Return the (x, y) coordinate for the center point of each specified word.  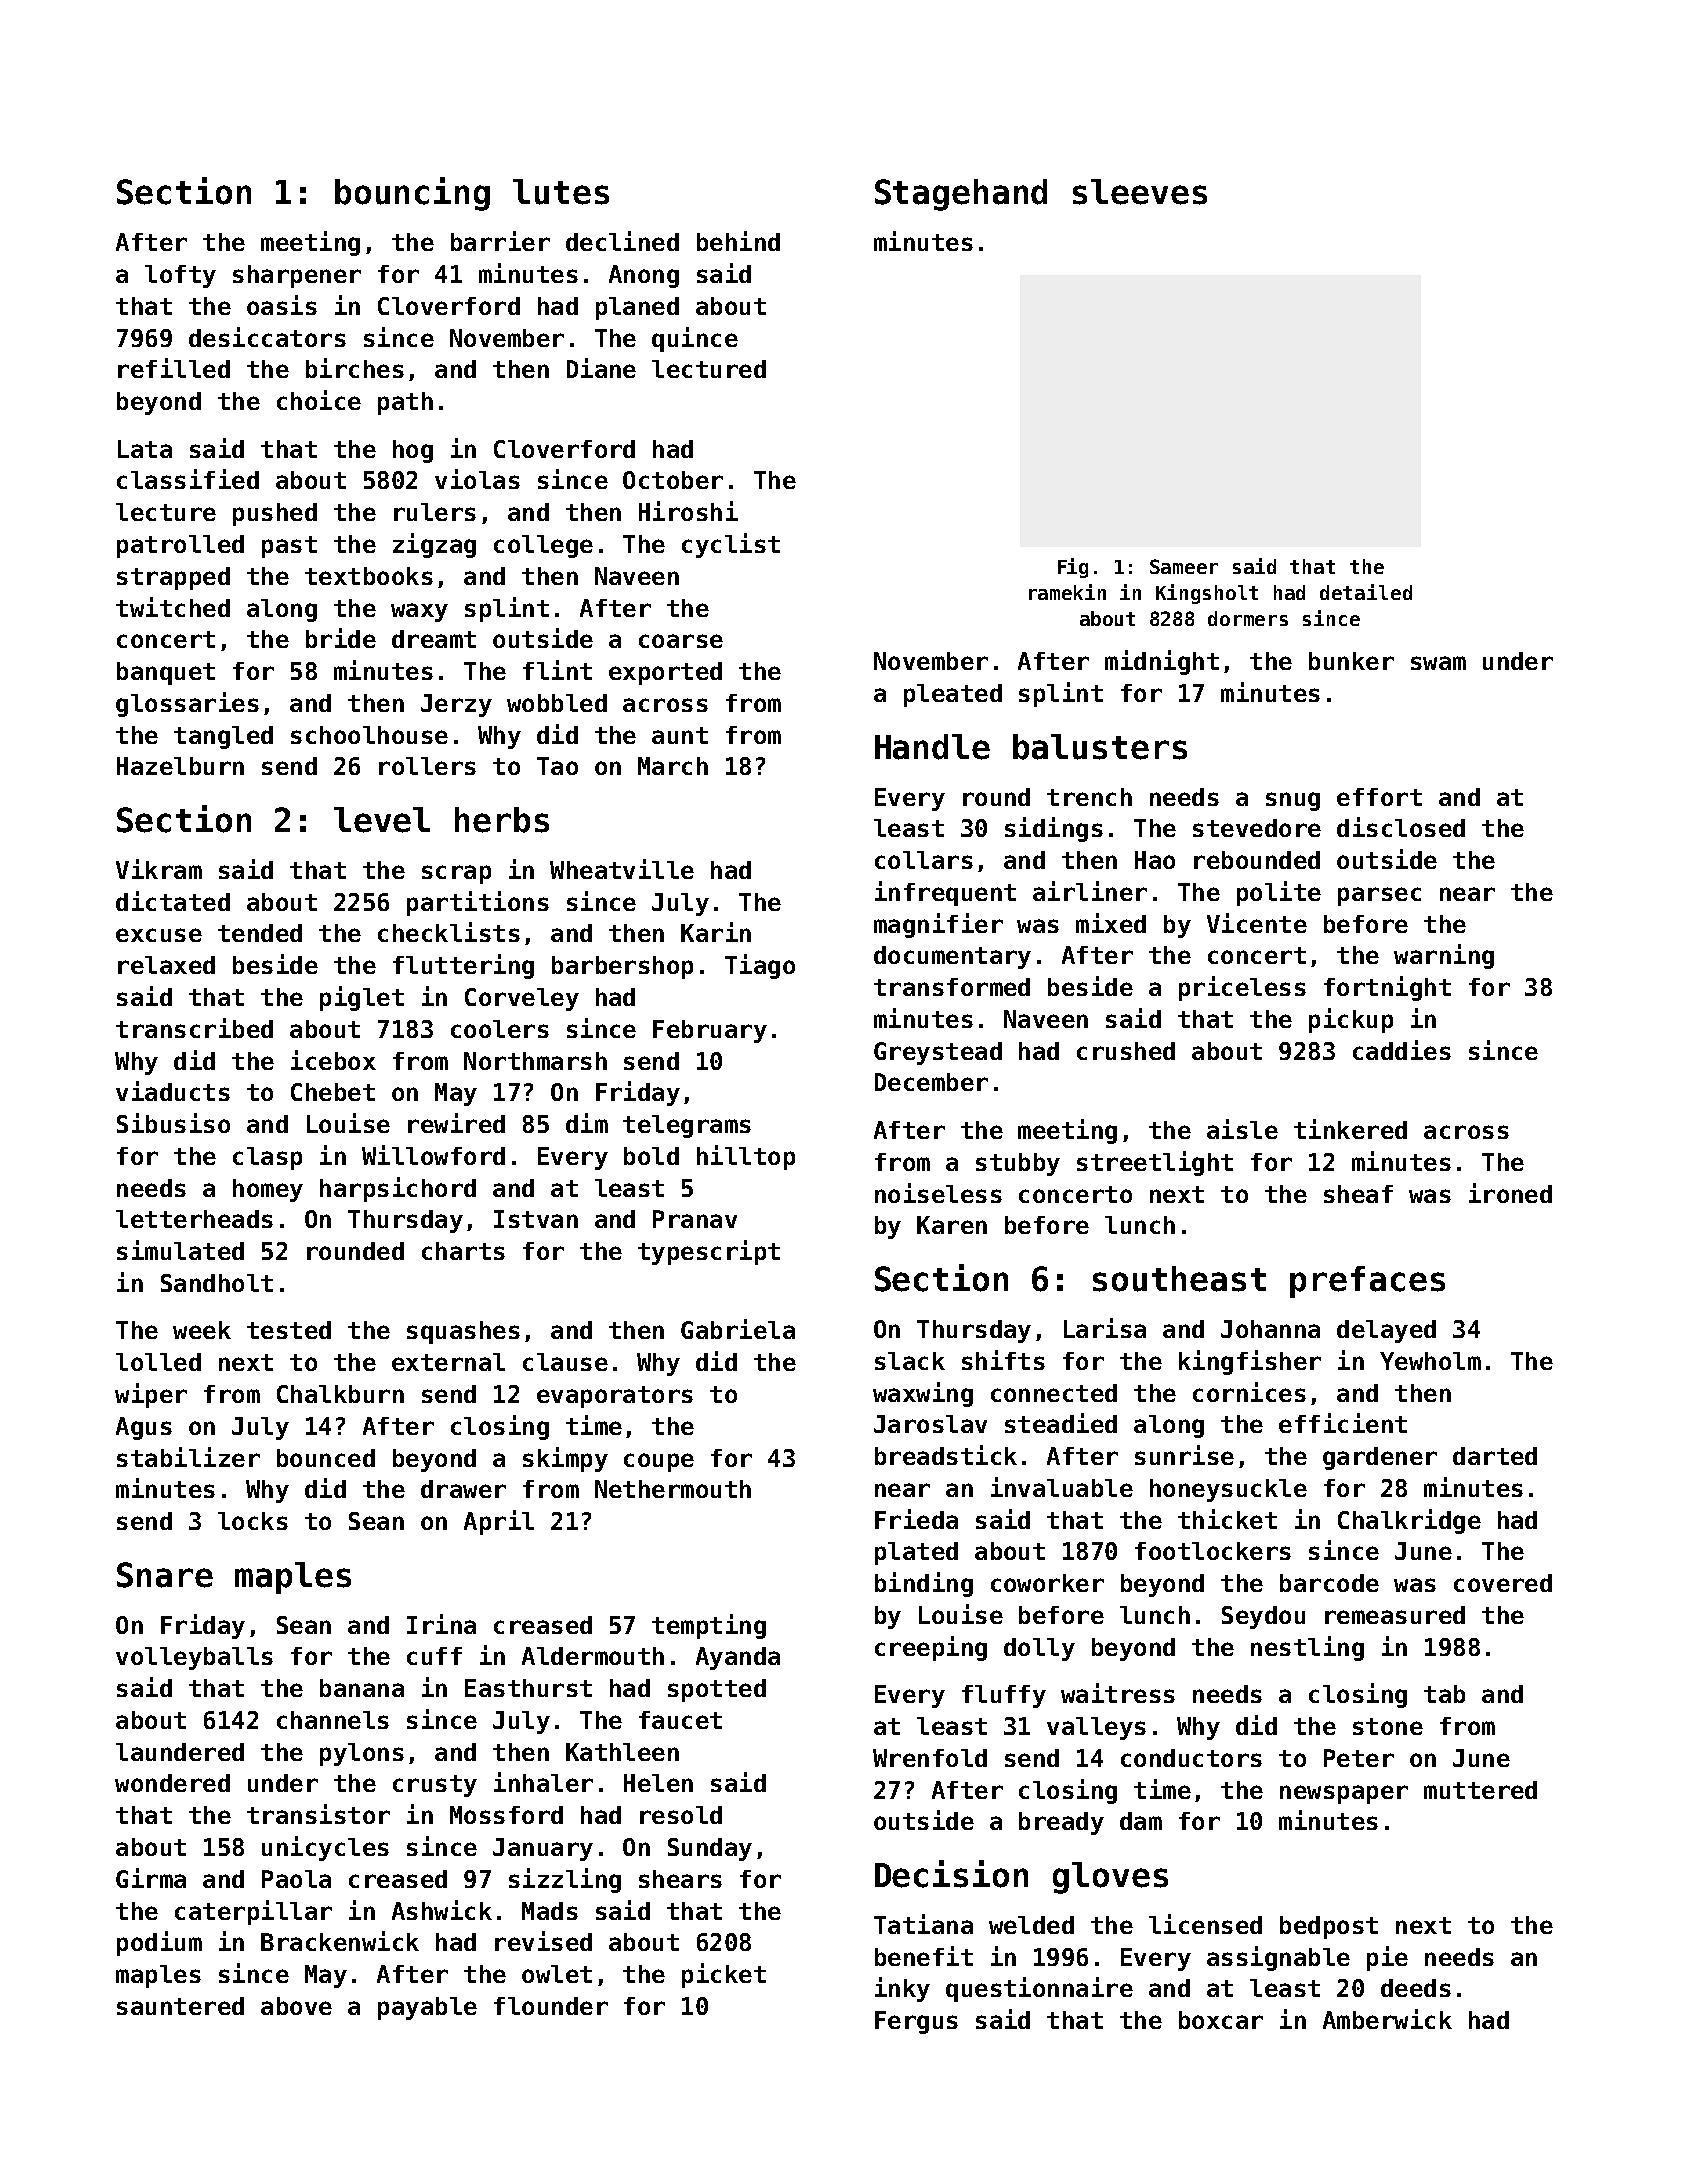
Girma (151, 1878)
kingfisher (1250, 1362)
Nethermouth (673, 1489)
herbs (502, 820)
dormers (1248, 618)
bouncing (412, 194)
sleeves (1140, 192)
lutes (561, 192)
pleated (953, 695)
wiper (151, 1395)
